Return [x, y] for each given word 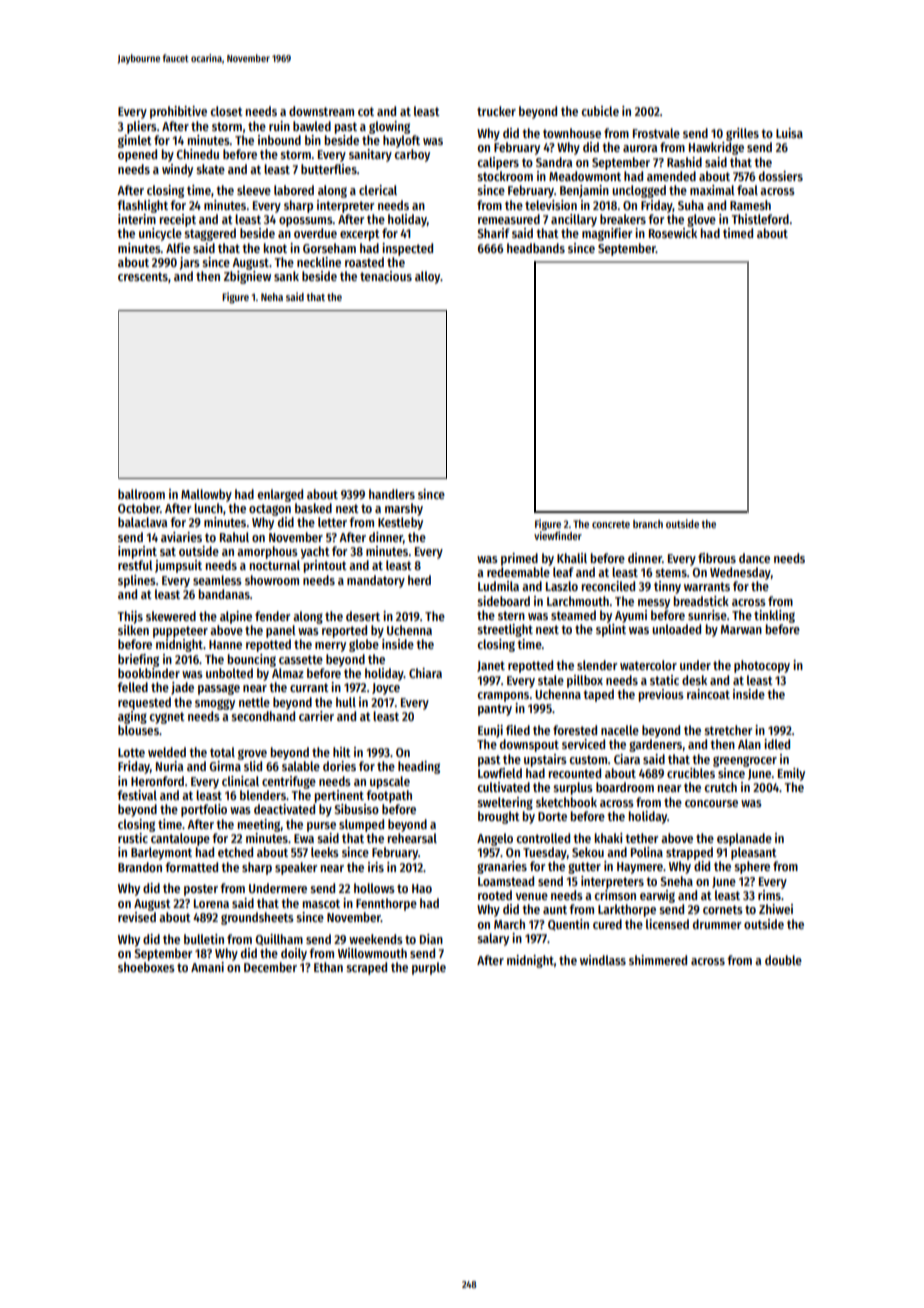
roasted [364, 262]
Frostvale [656, 133]
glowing [389, 127]
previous [661, 695]
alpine [236, 617]
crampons [503, 697]
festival [137, 795]
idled [777, 744]
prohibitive [178, 112]
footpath [389, 796]
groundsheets [257, 918]
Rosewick [673, 233]
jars [190, 263]
